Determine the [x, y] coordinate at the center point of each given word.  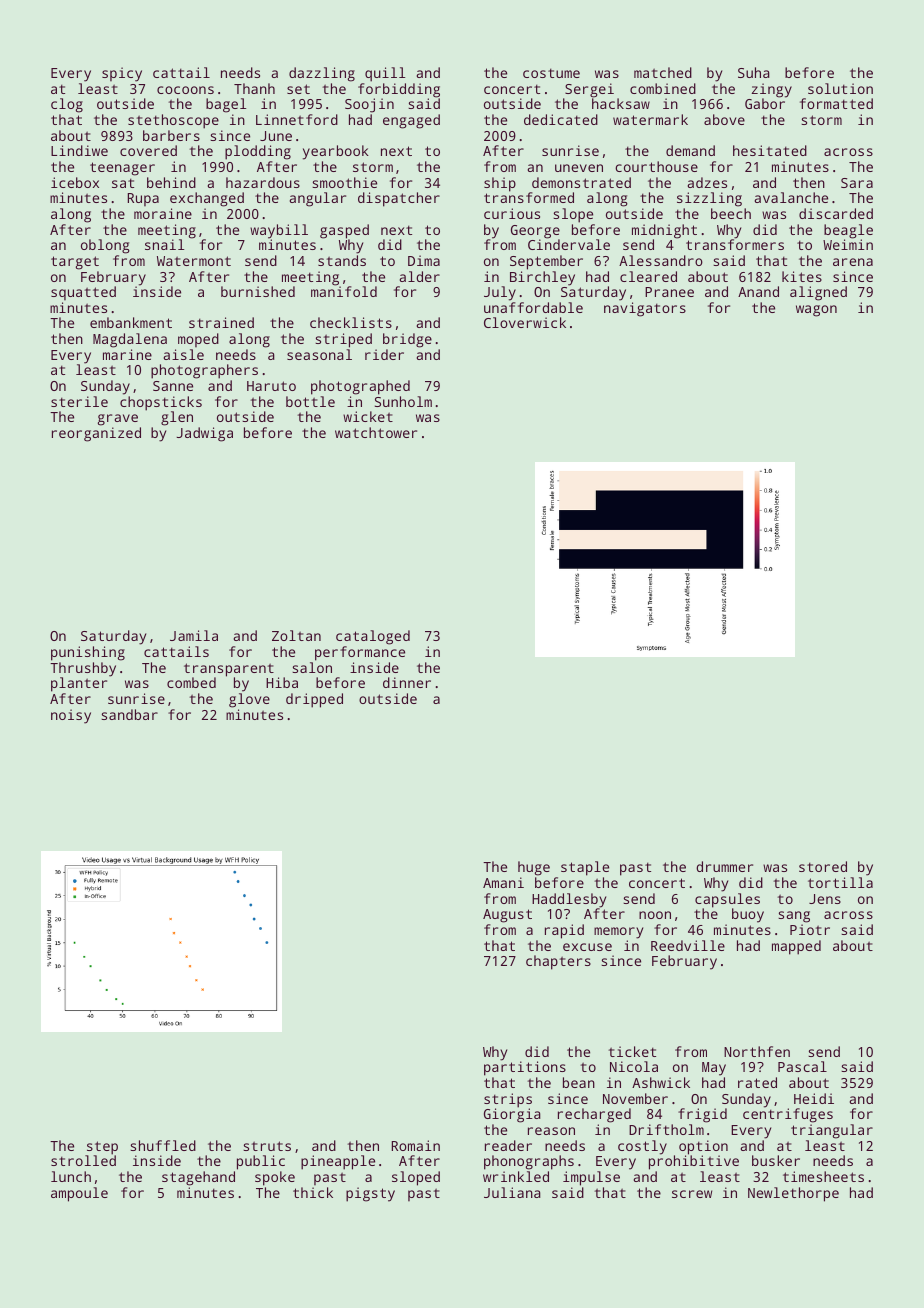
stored [823, 866]
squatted [83, 293]
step [102, 1148]
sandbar [129, 714]
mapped [796, 947]
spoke [275, 1178]
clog [67, 105]
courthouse [656, 166]
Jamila [194, 635]
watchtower [376, 432]
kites [802, 276]
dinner [407, 682]
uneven [579, 168]
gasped [344, 231]
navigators [645, 309]
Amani [503, 882]
